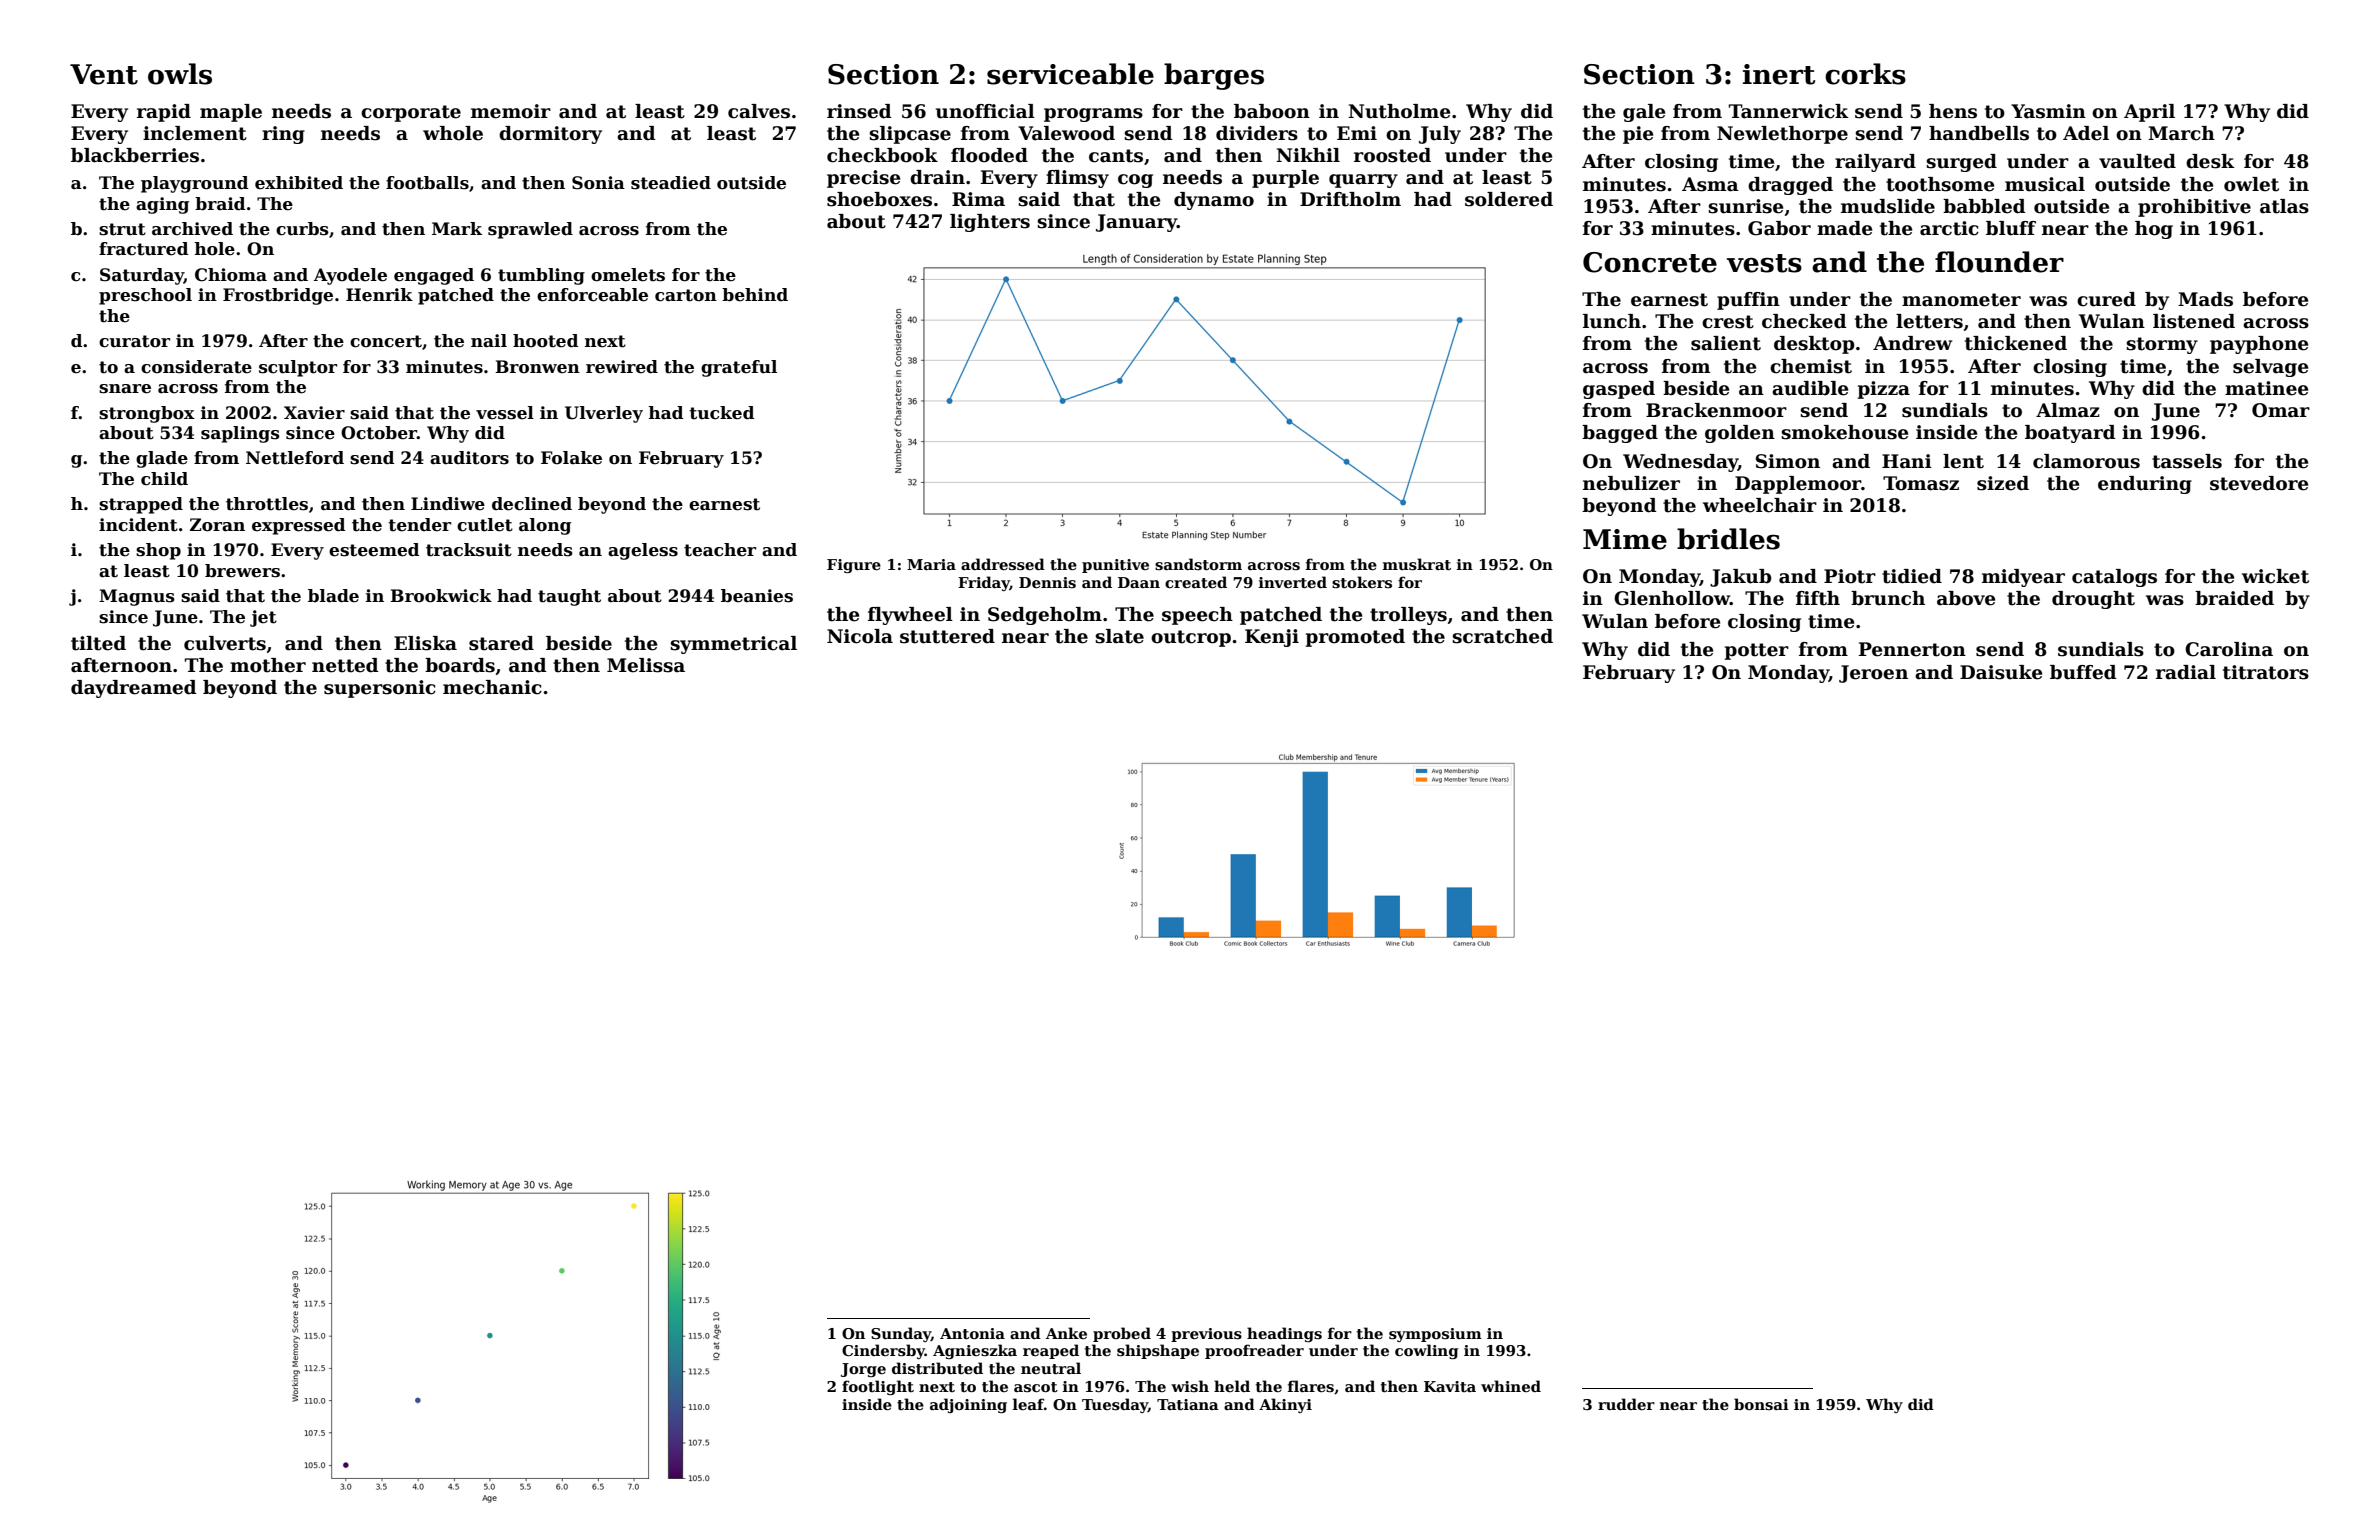 The width and height of the page is (2380, 1540). What do you see at coordinates (2259, 483) in the page?
I see `stevedore` at bounding box center [2259, 483].
